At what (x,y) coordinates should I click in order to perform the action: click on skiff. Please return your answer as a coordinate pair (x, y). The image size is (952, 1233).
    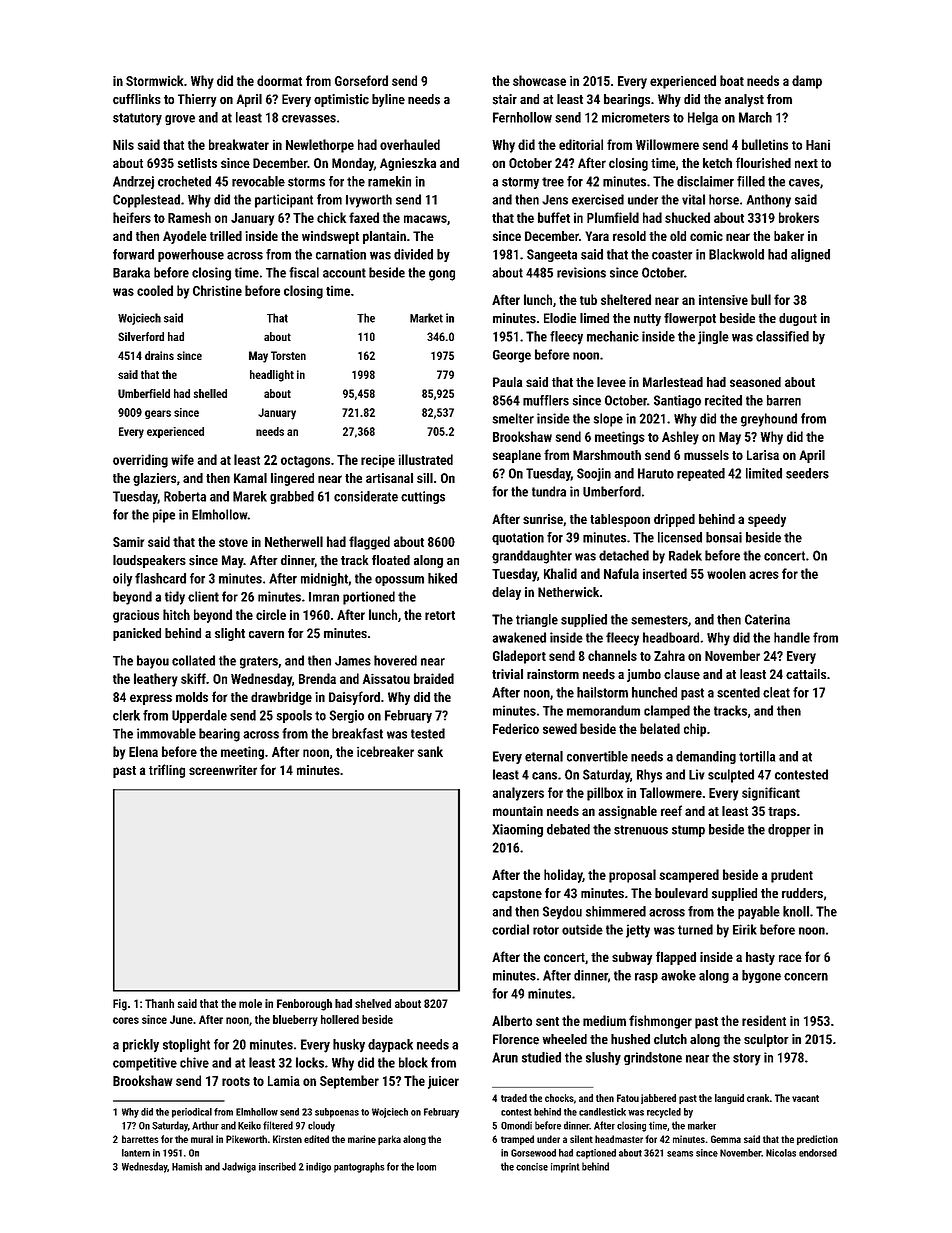
    Looking at the image, I should click on (193, 678).
